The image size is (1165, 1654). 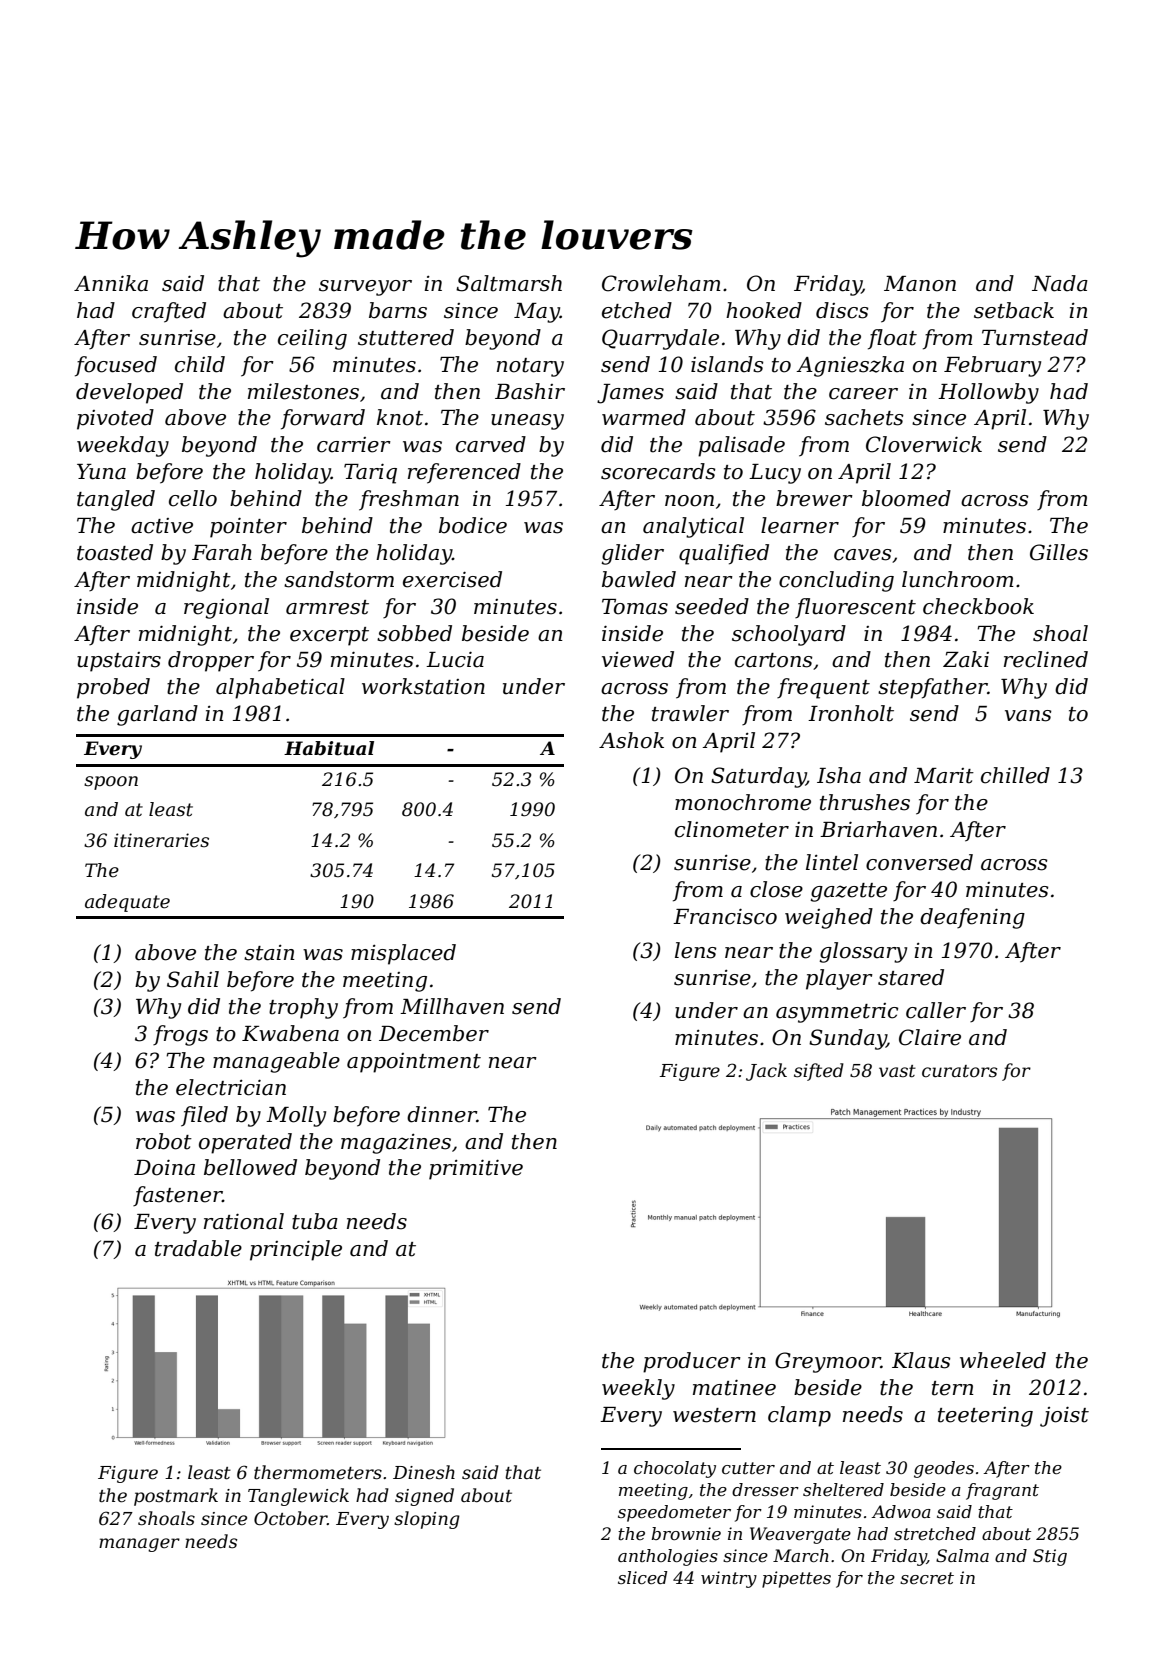 I want to click on Saltmarsh, so click(x=509, y=283).
